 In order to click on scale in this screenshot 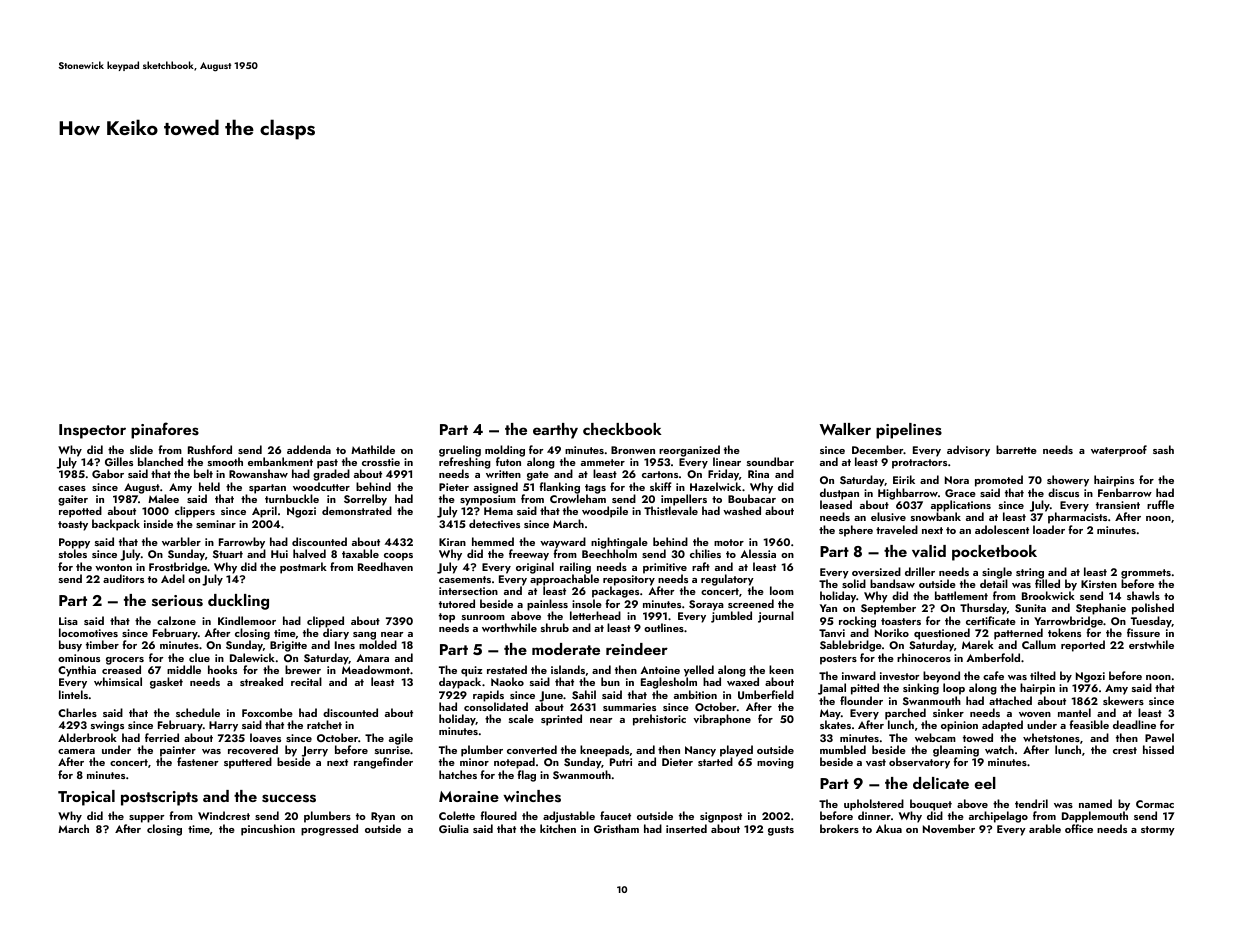, I will do `click(521, 718)`.
